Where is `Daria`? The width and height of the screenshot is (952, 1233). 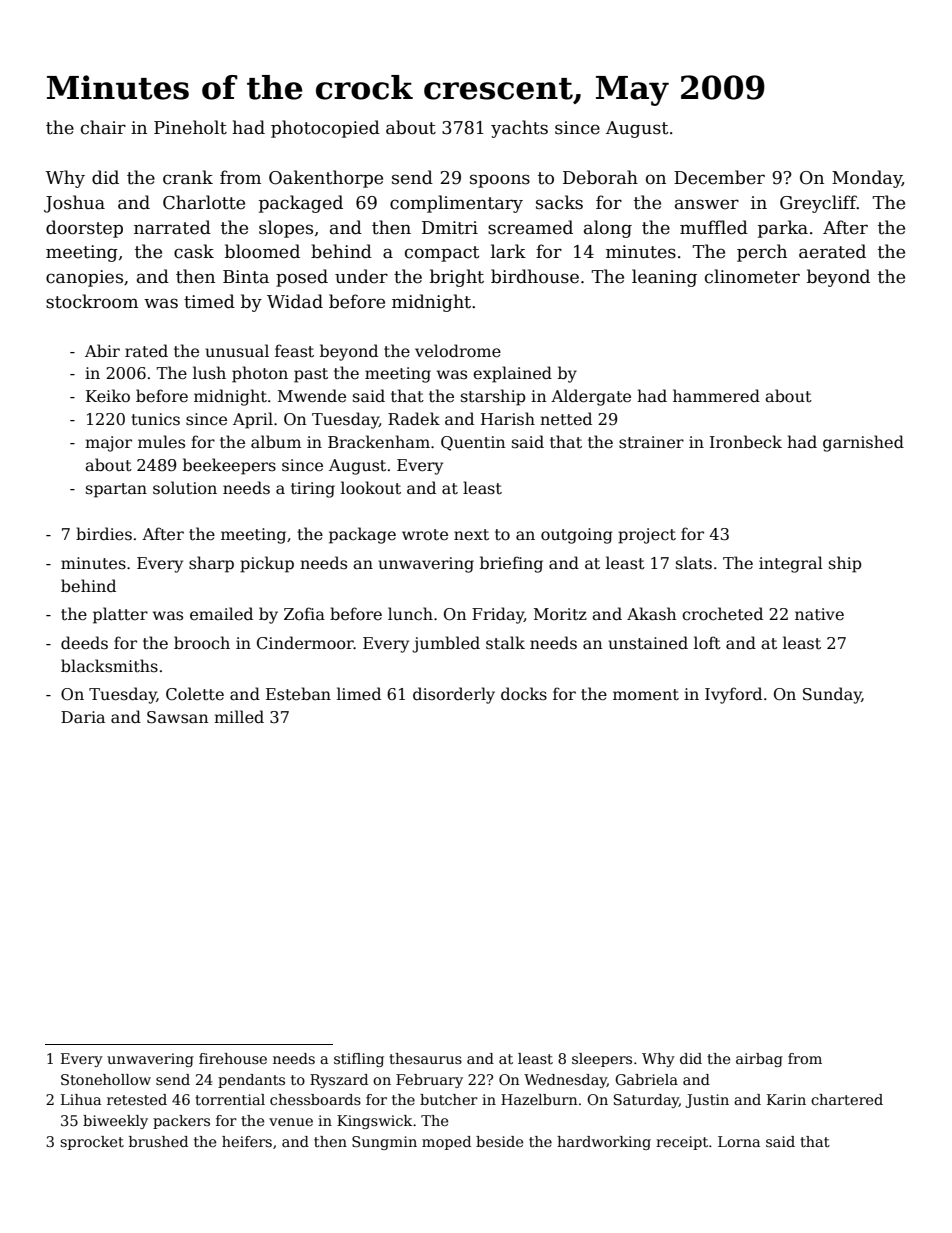 Daria is located at coordinates (83, 717).
